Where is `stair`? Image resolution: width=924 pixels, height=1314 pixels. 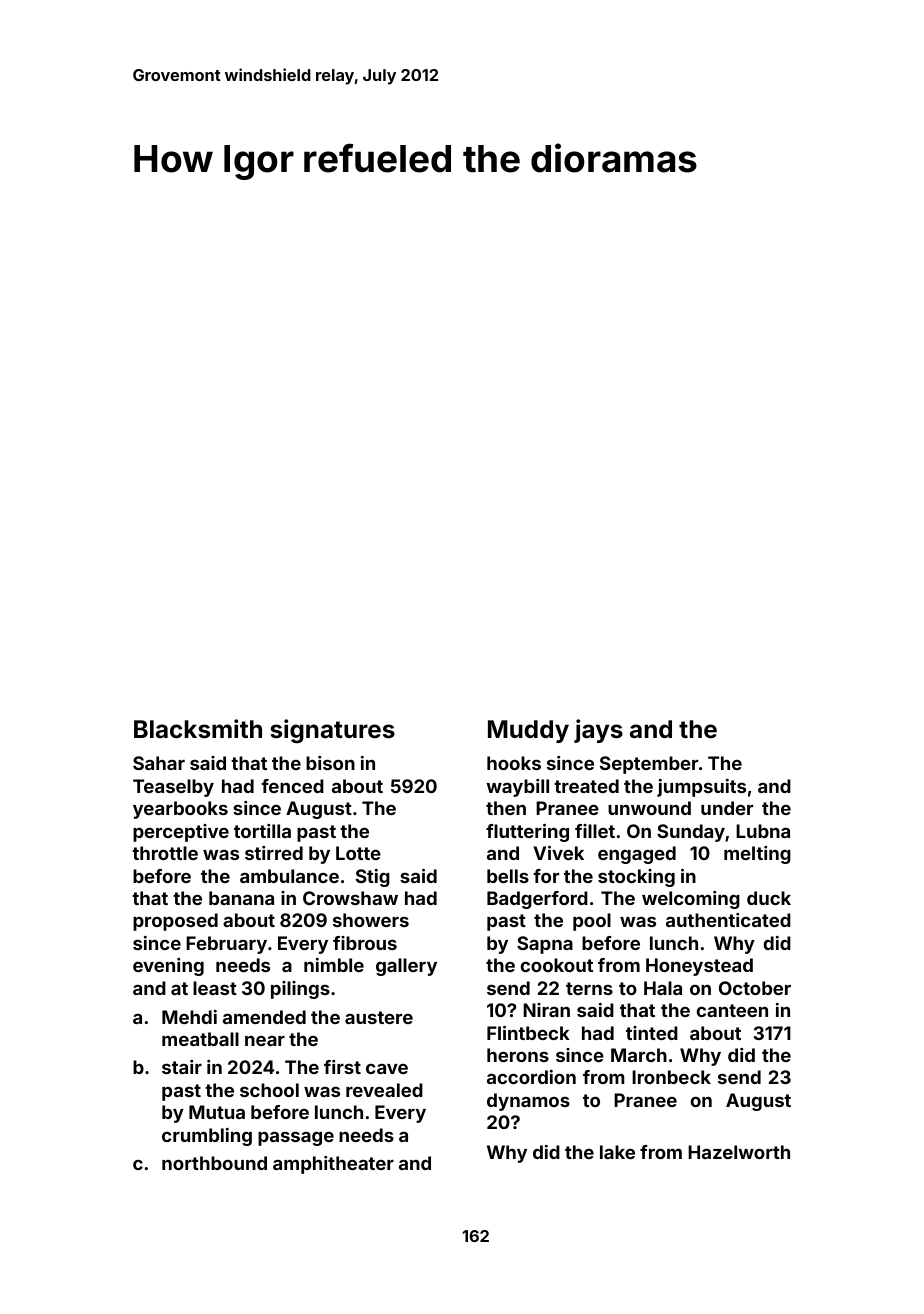 stair is located at coordinates (182, 1067).
